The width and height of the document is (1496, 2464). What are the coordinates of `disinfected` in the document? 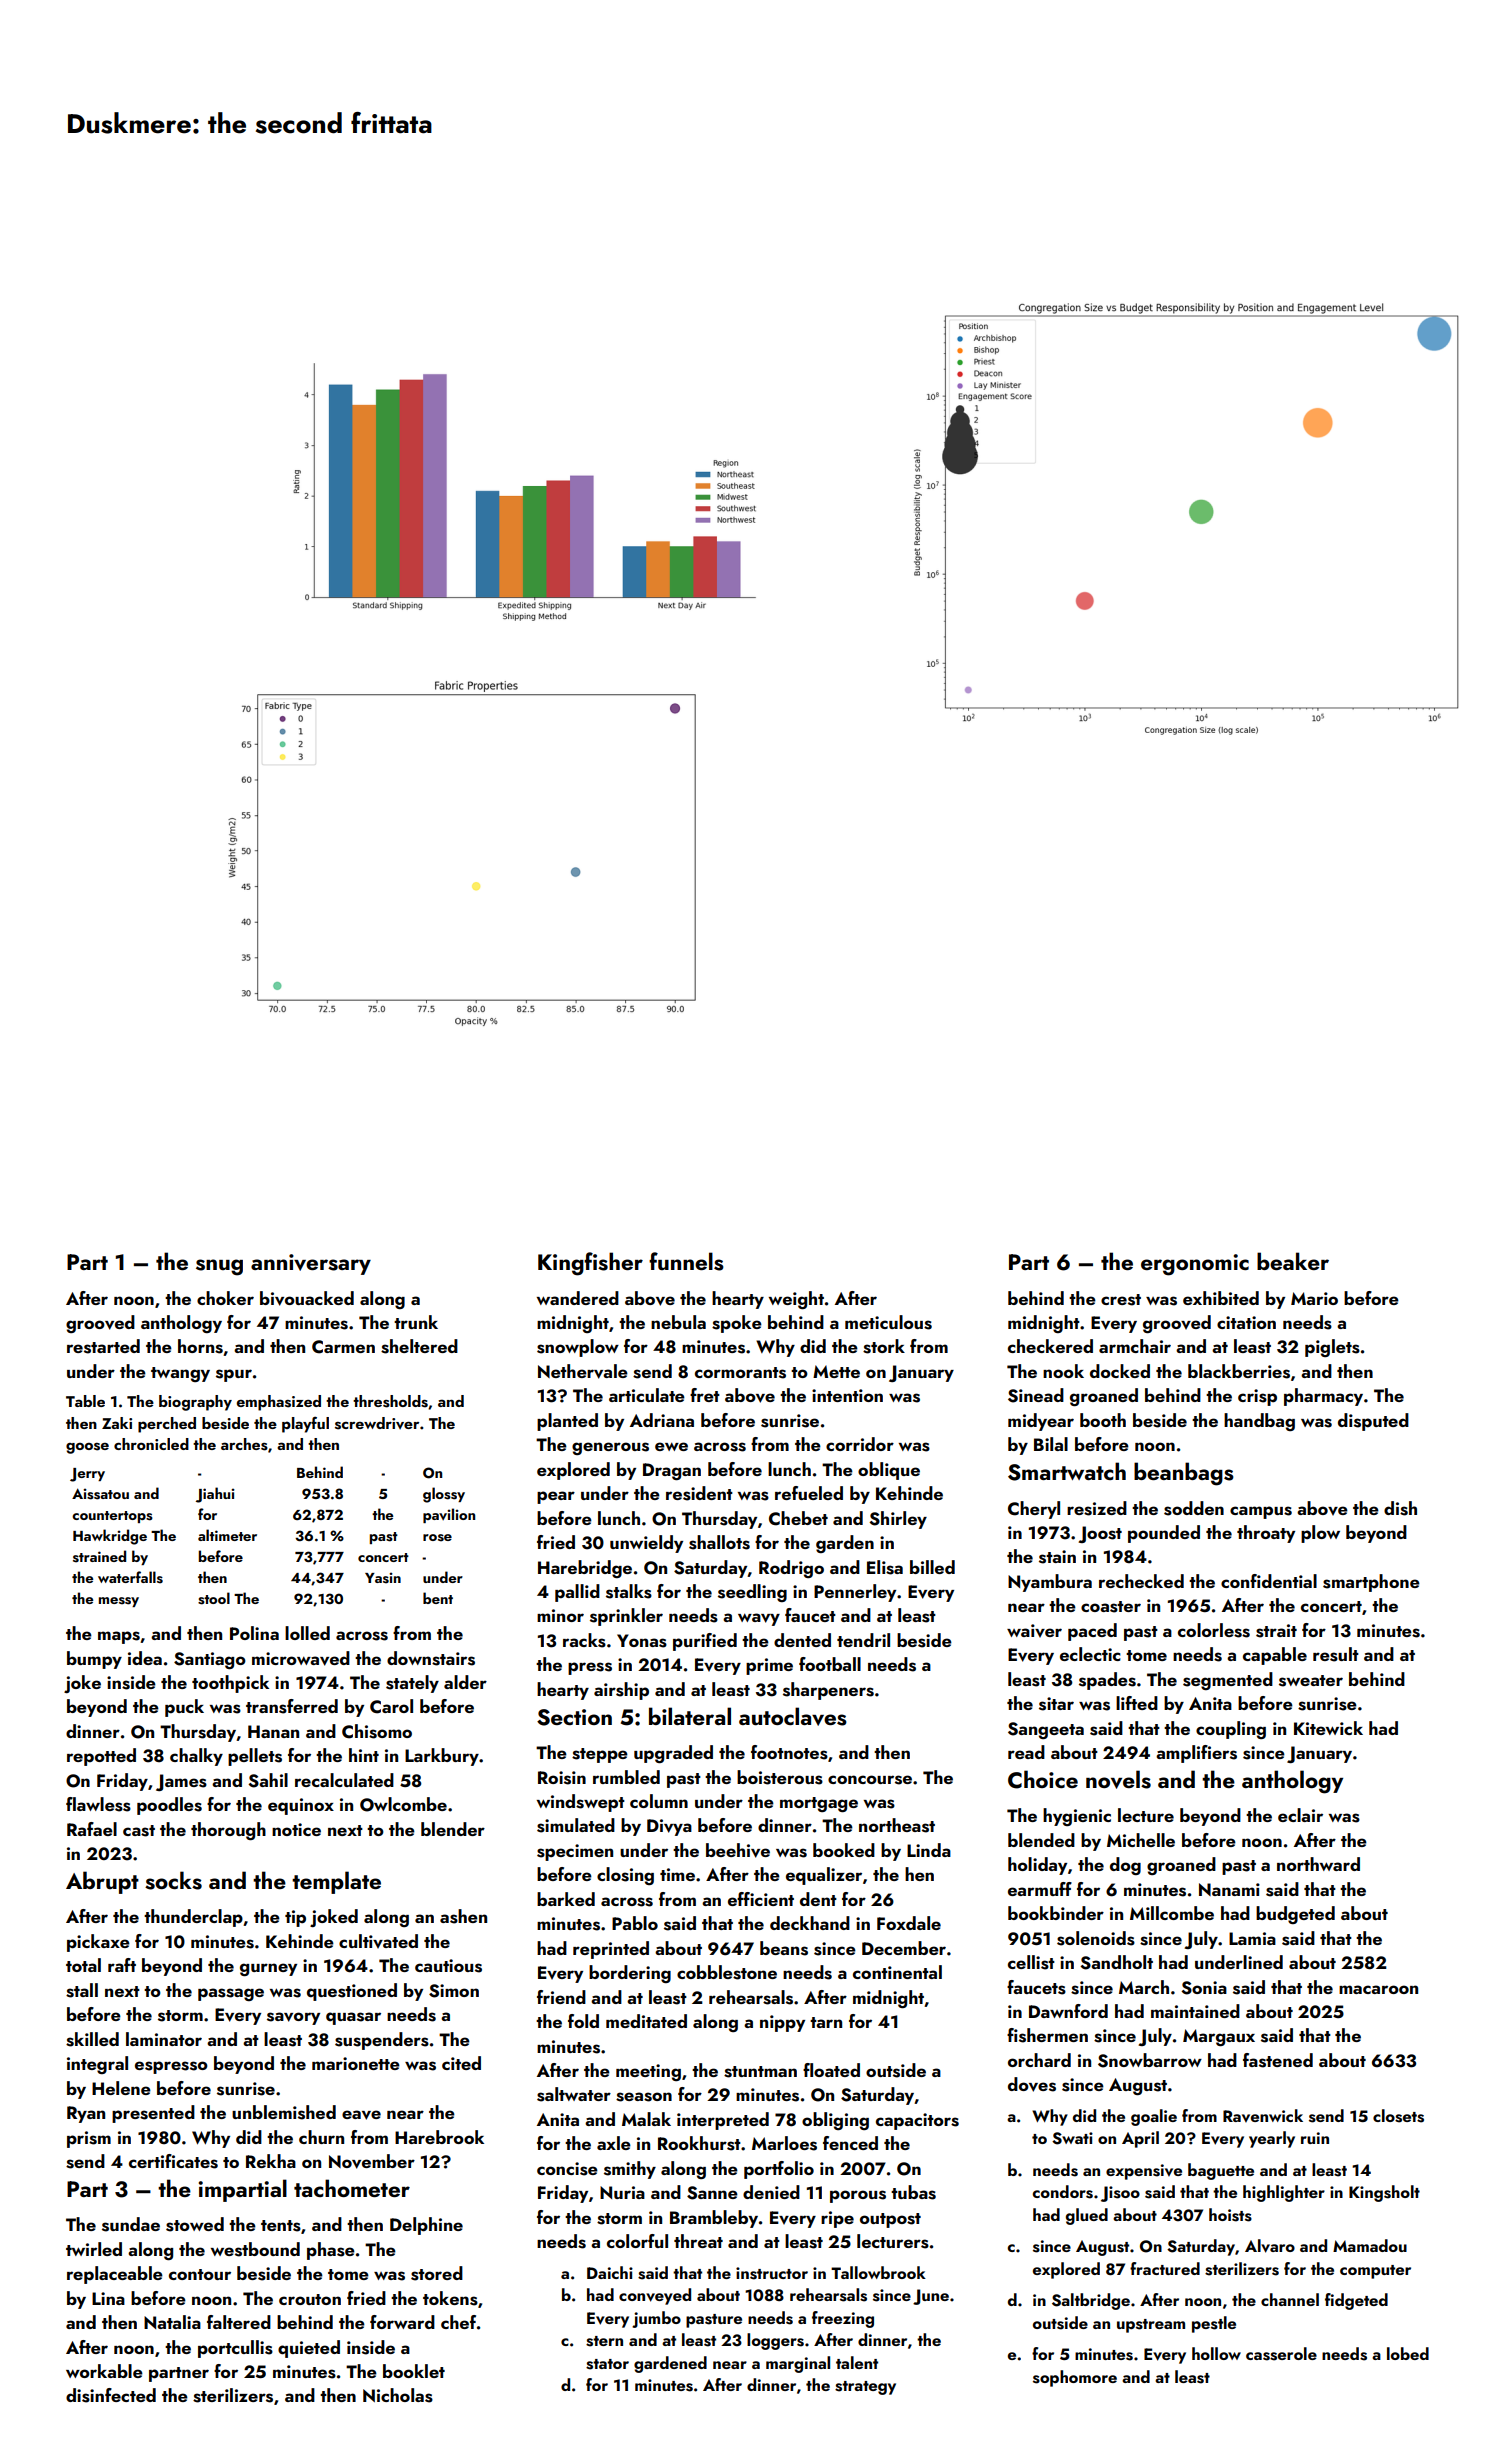 It's located at (111, 2395).
